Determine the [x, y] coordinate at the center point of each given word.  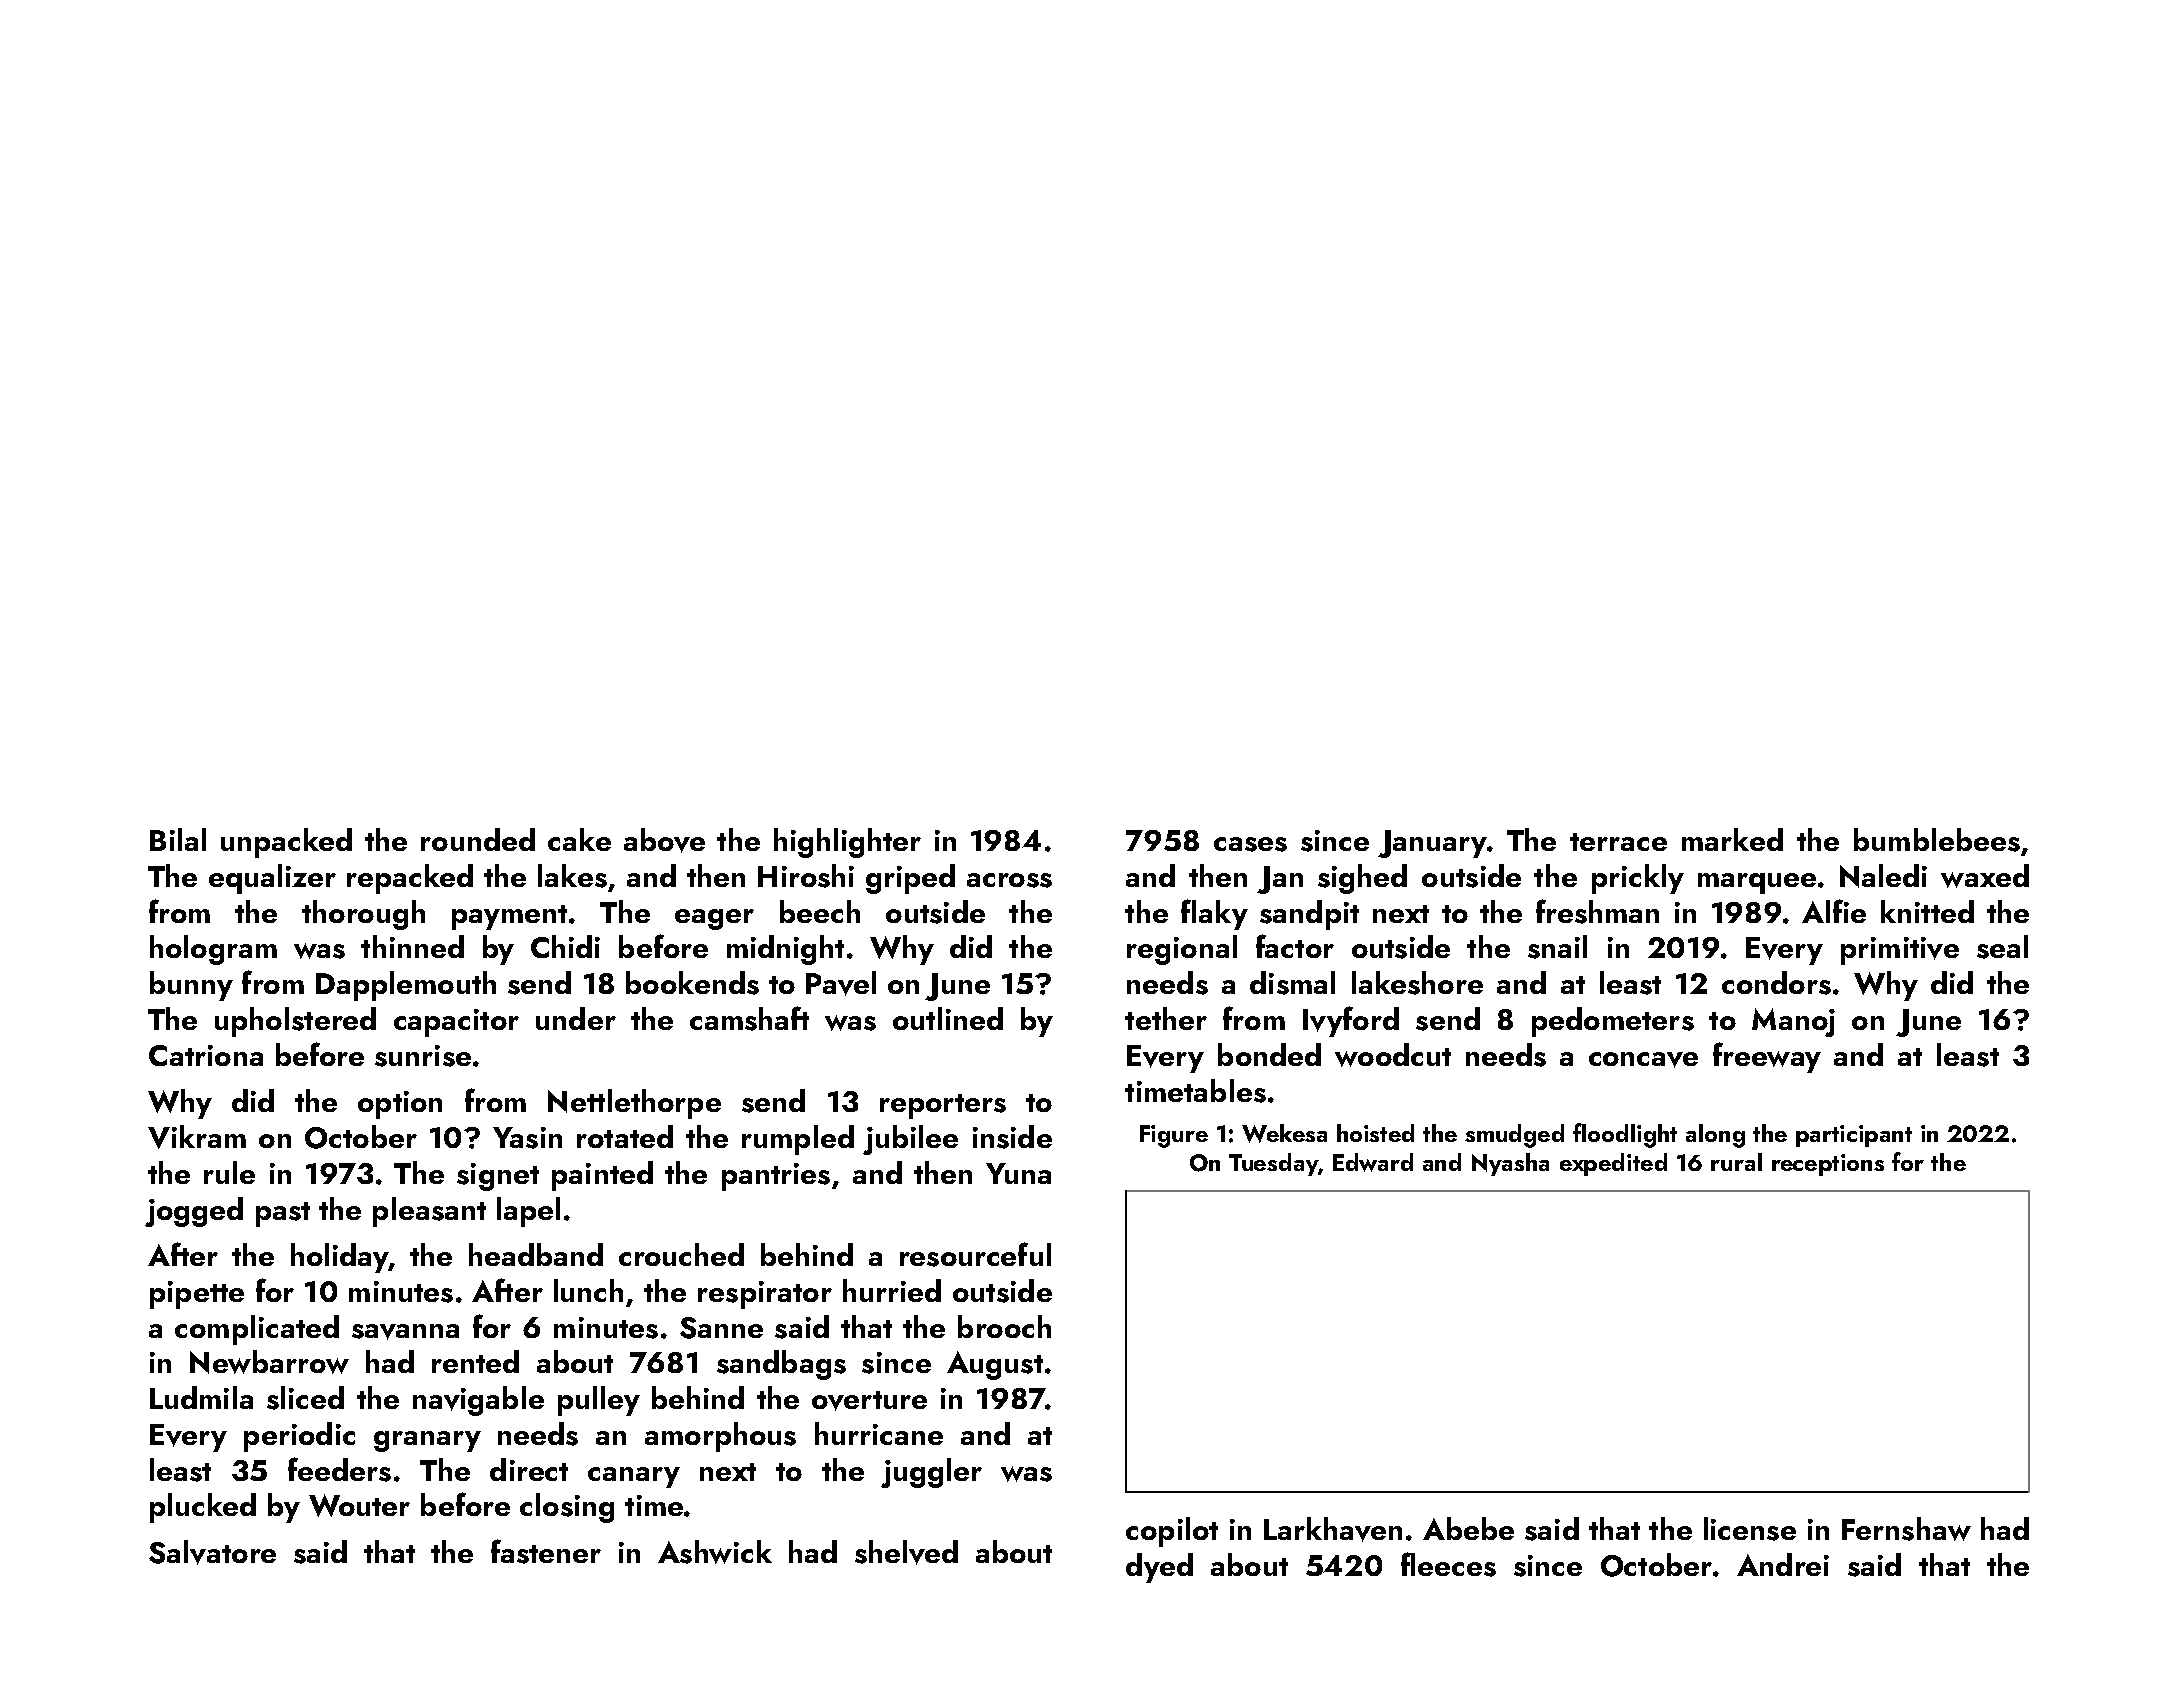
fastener [546, 1551]
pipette [197, 1295]
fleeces [1448, 1564]
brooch [1004, 1326]
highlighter [847, 843]
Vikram [197, 1137]
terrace [1618, 842]
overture [869, 1401]
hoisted [1375, 1133]
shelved [906, 1552]
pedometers [1613, 1022]
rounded [478, 839]
